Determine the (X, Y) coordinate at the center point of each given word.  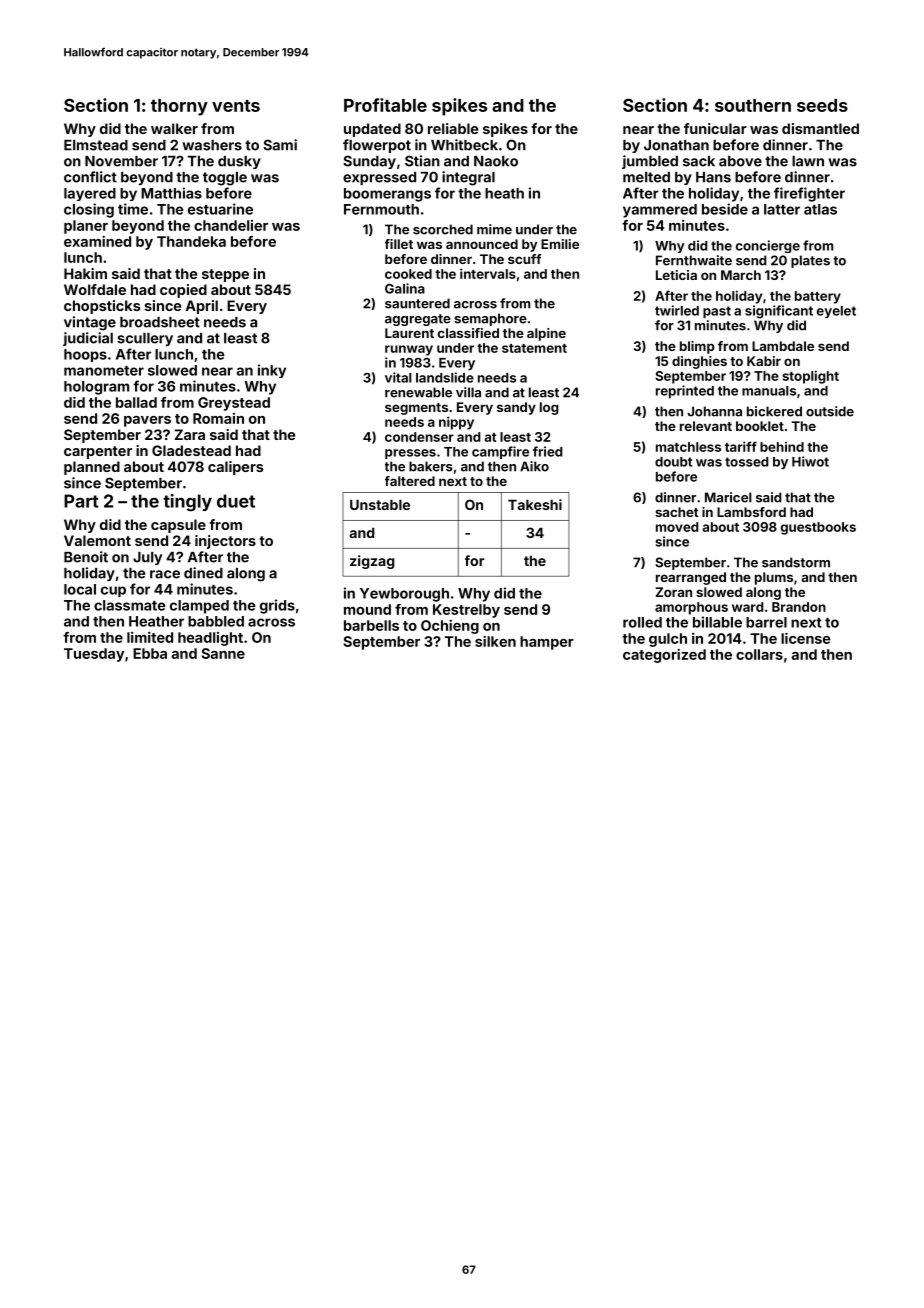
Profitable (385, 105)
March (741, 275)
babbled (216, 621)
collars (759, 654)
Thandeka (191, 241)
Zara (190, 434)
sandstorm (796, 562)
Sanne (223, 653)
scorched (443, 229)
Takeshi (535, 504)
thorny (179, 107)
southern (753, 105)
